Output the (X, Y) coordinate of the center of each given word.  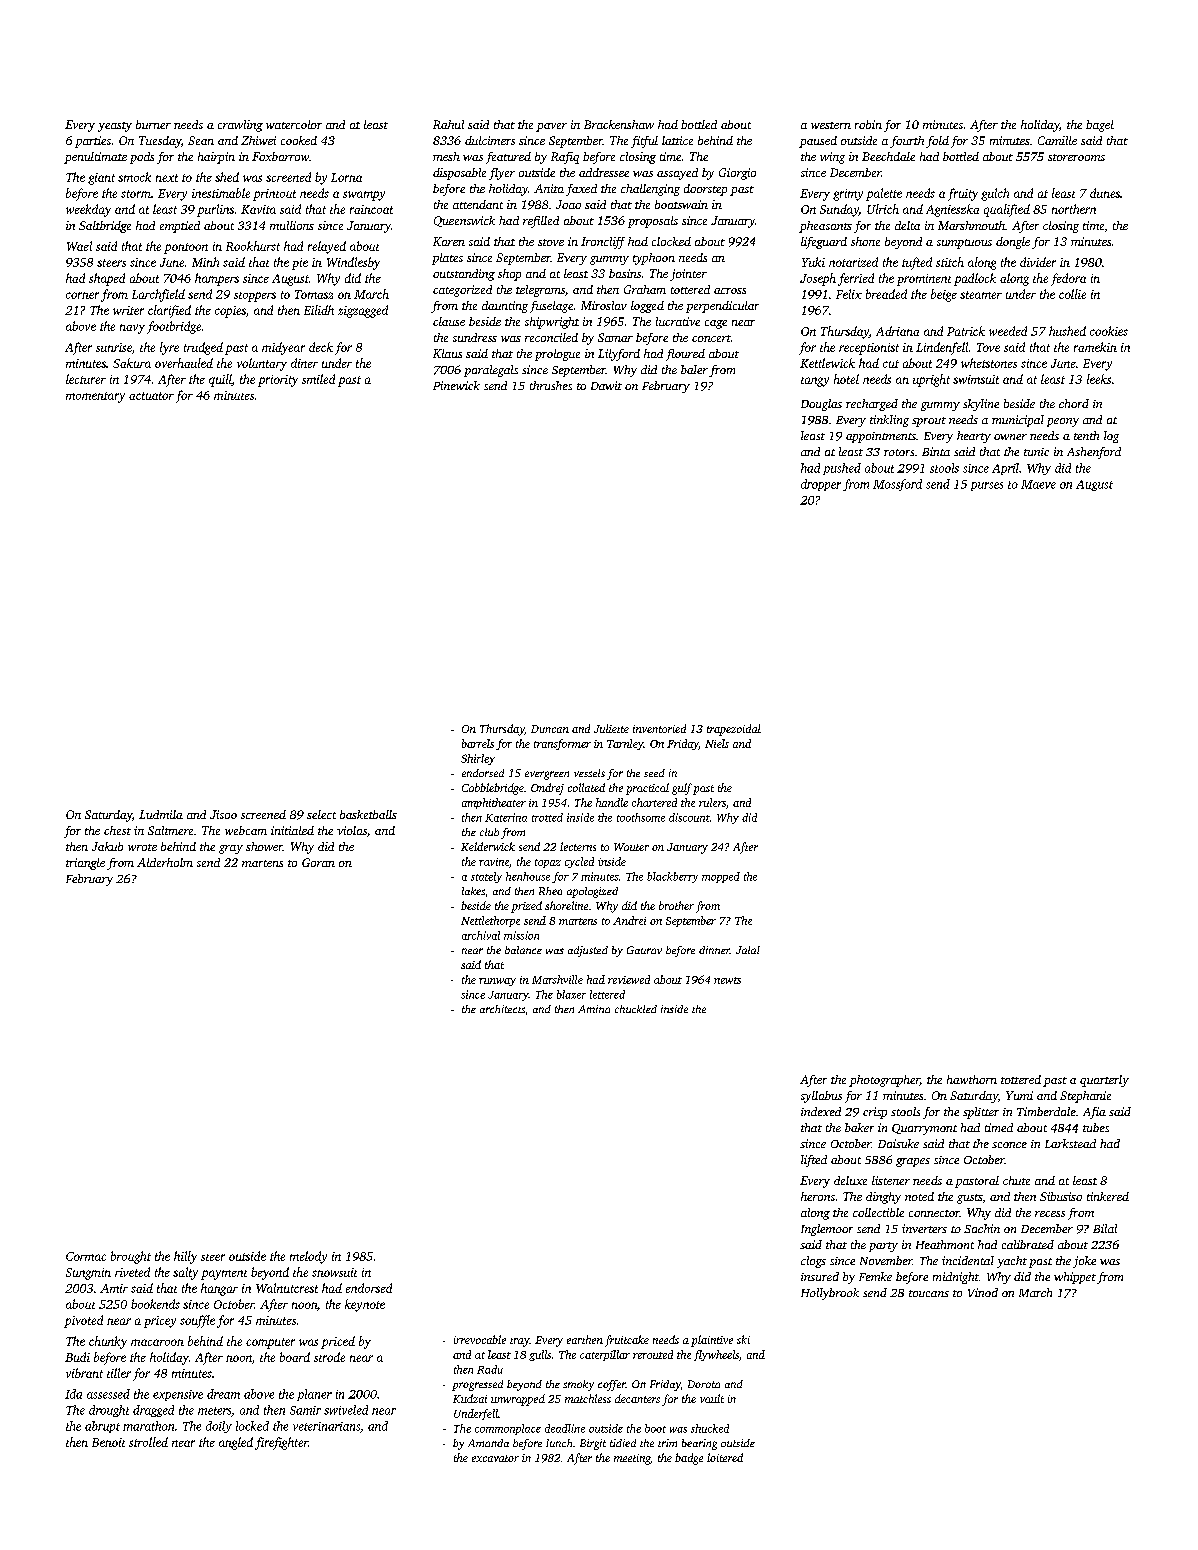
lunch (559, 1443)
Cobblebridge (493, 789)
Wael (79, 246)
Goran (318, 862)
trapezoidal (734, 730)
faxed (581, 190)
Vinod (983, 1292)
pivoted (83, 1321)
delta (907, 225)
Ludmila (161, 814)
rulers (712, 802)
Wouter (631, 847)
